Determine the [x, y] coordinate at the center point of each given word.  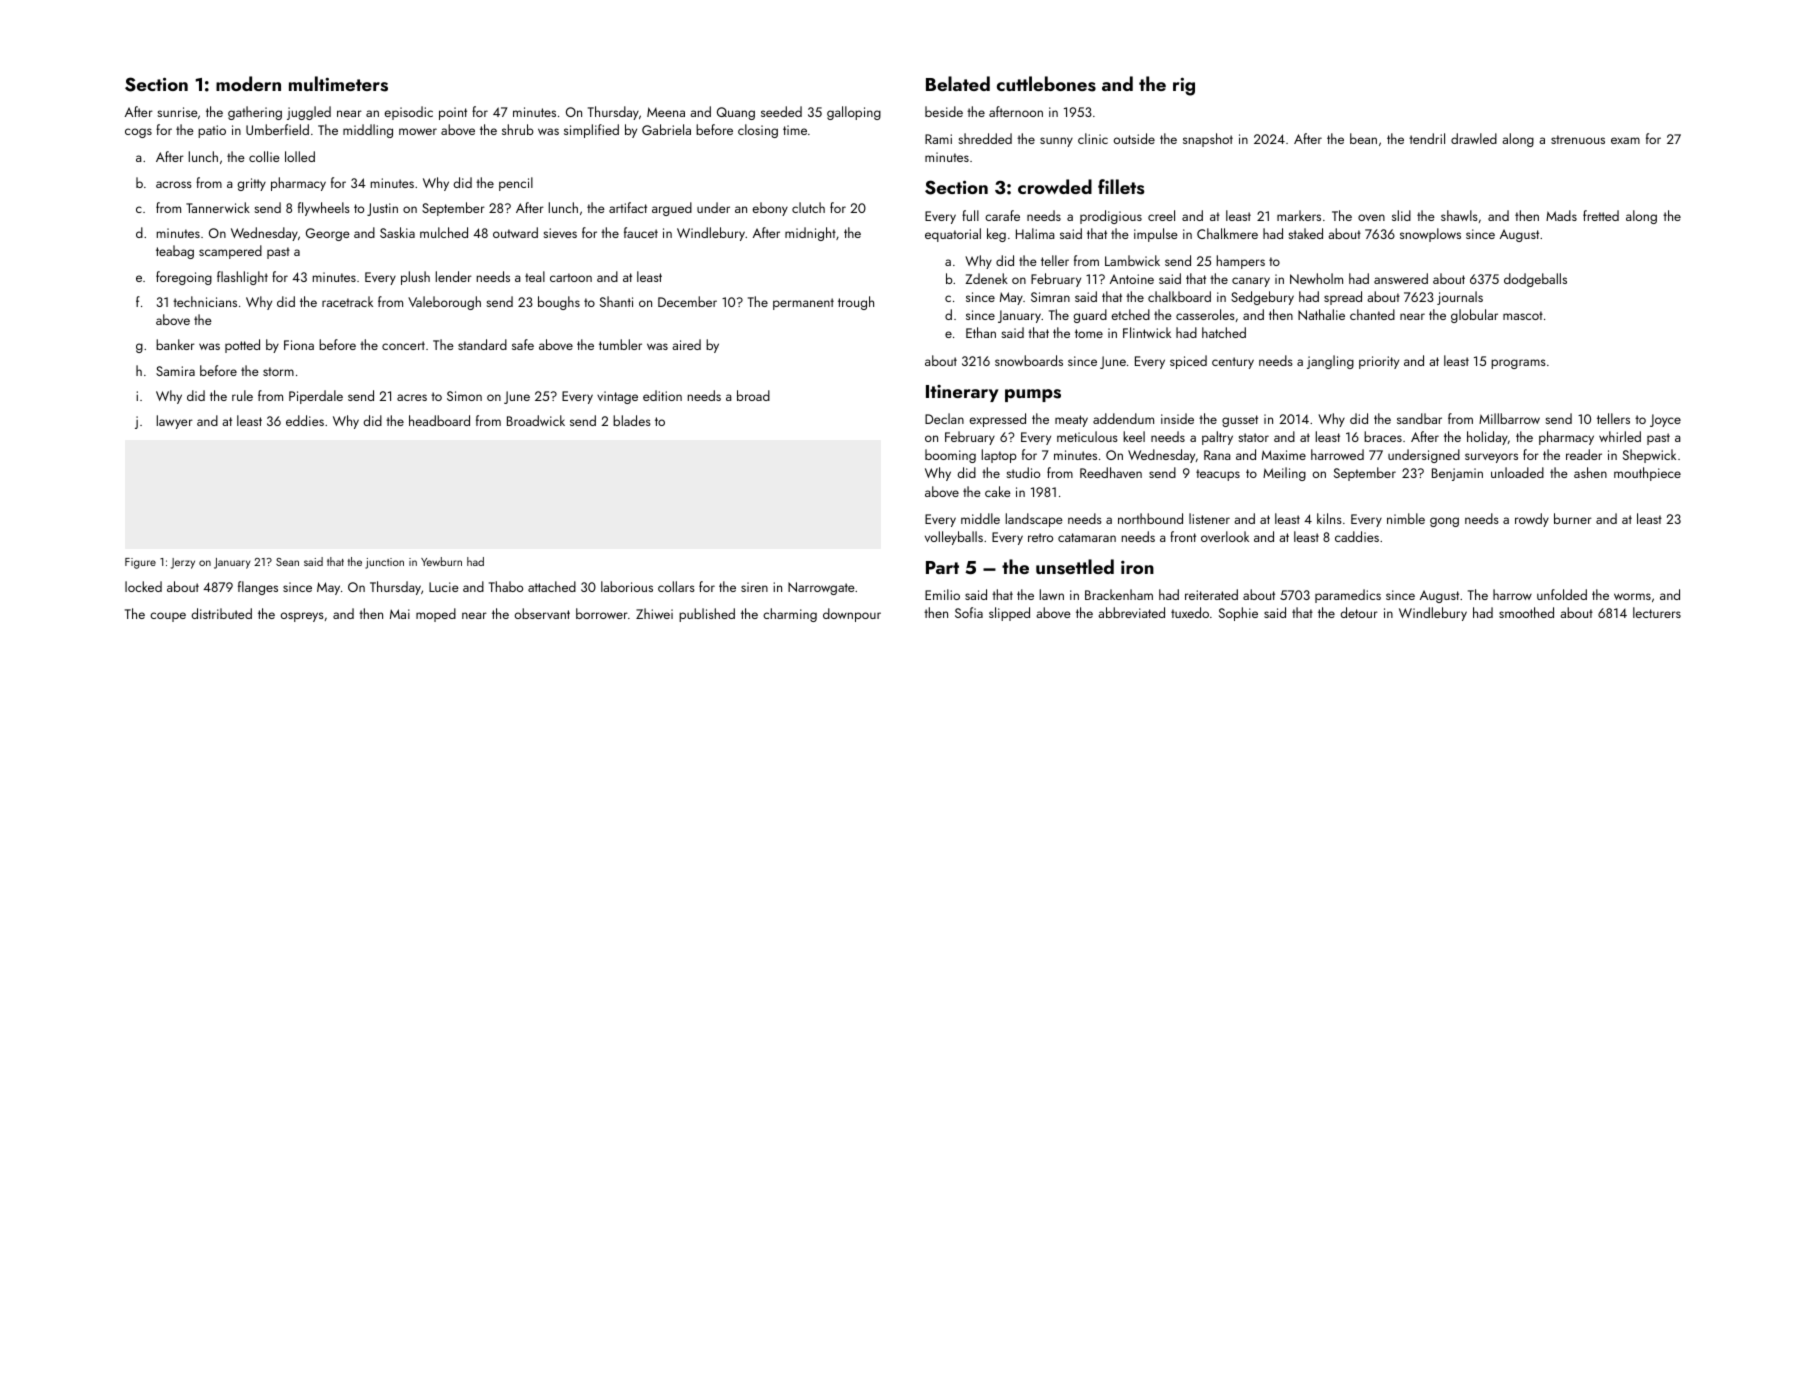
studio [1023, 472]
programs [1518, 364]
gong [1444, 522]
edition [662, 395]
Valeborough [444, 303]
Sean [287, 562]
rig [1184, 86]
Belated [958, 83]
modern [248, 83]
